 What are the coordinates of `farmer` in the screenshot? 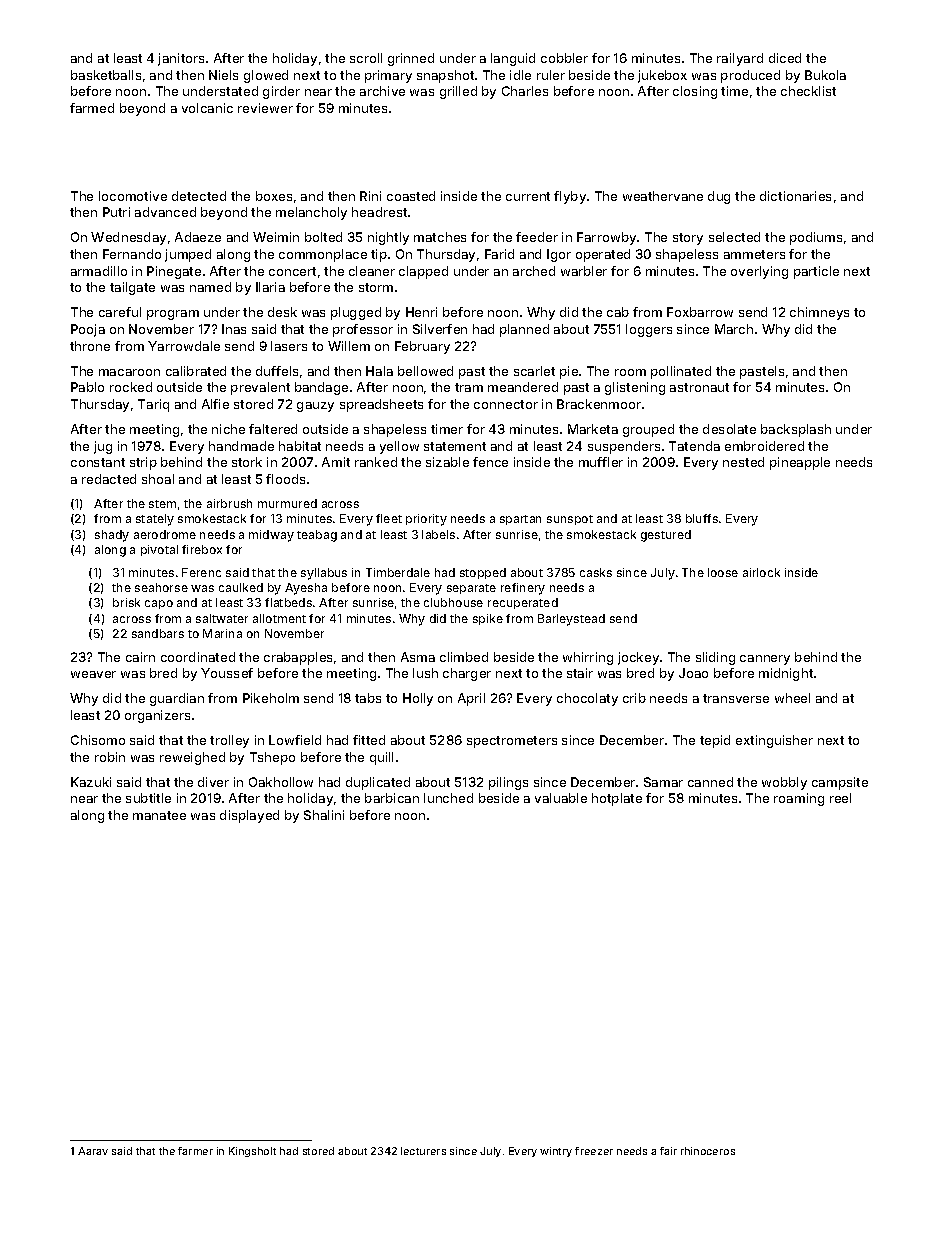 It's located at (195, 1151).
